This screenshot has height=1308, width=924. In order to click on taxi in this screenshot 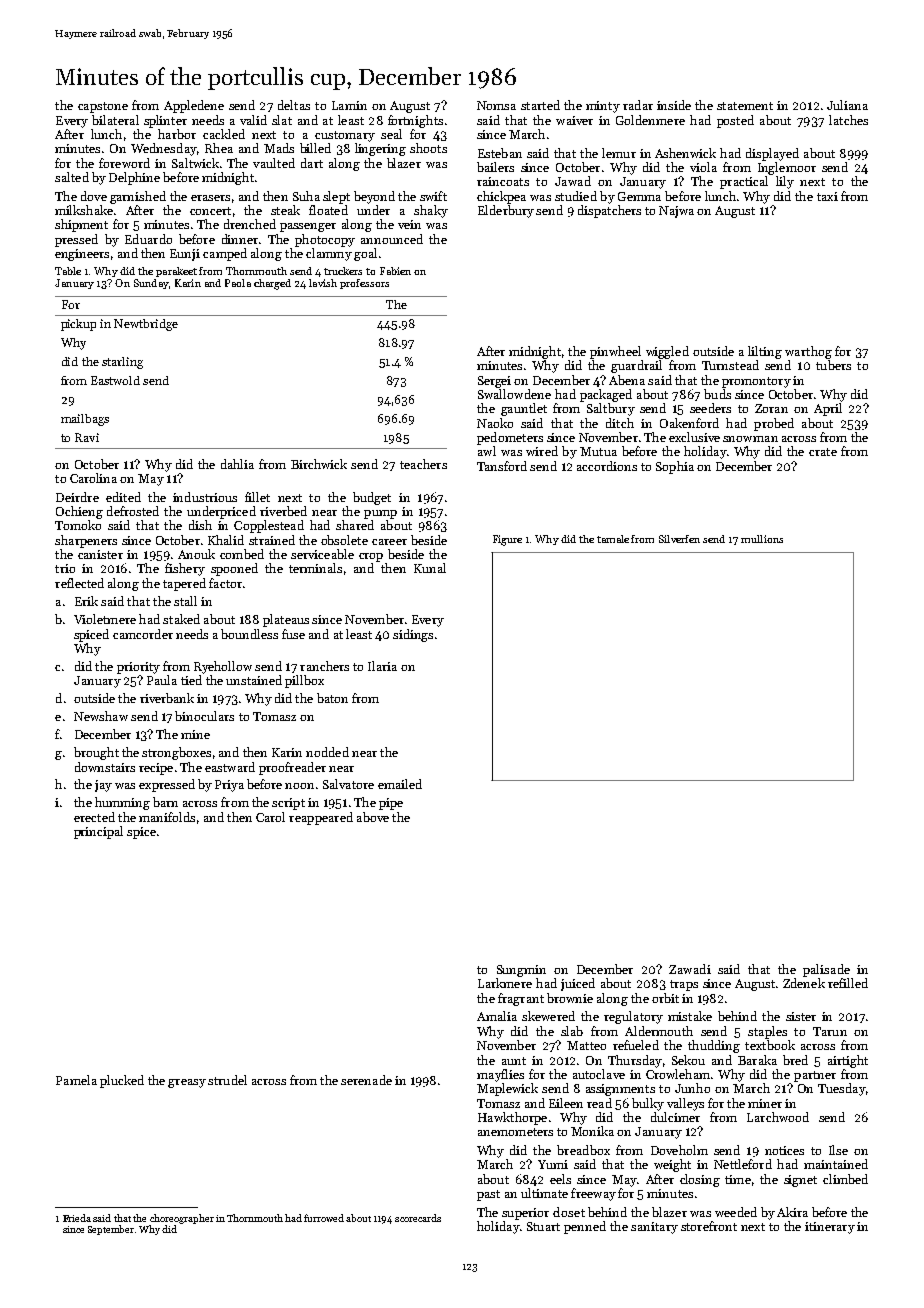, I will do `click(827, 196)`.
